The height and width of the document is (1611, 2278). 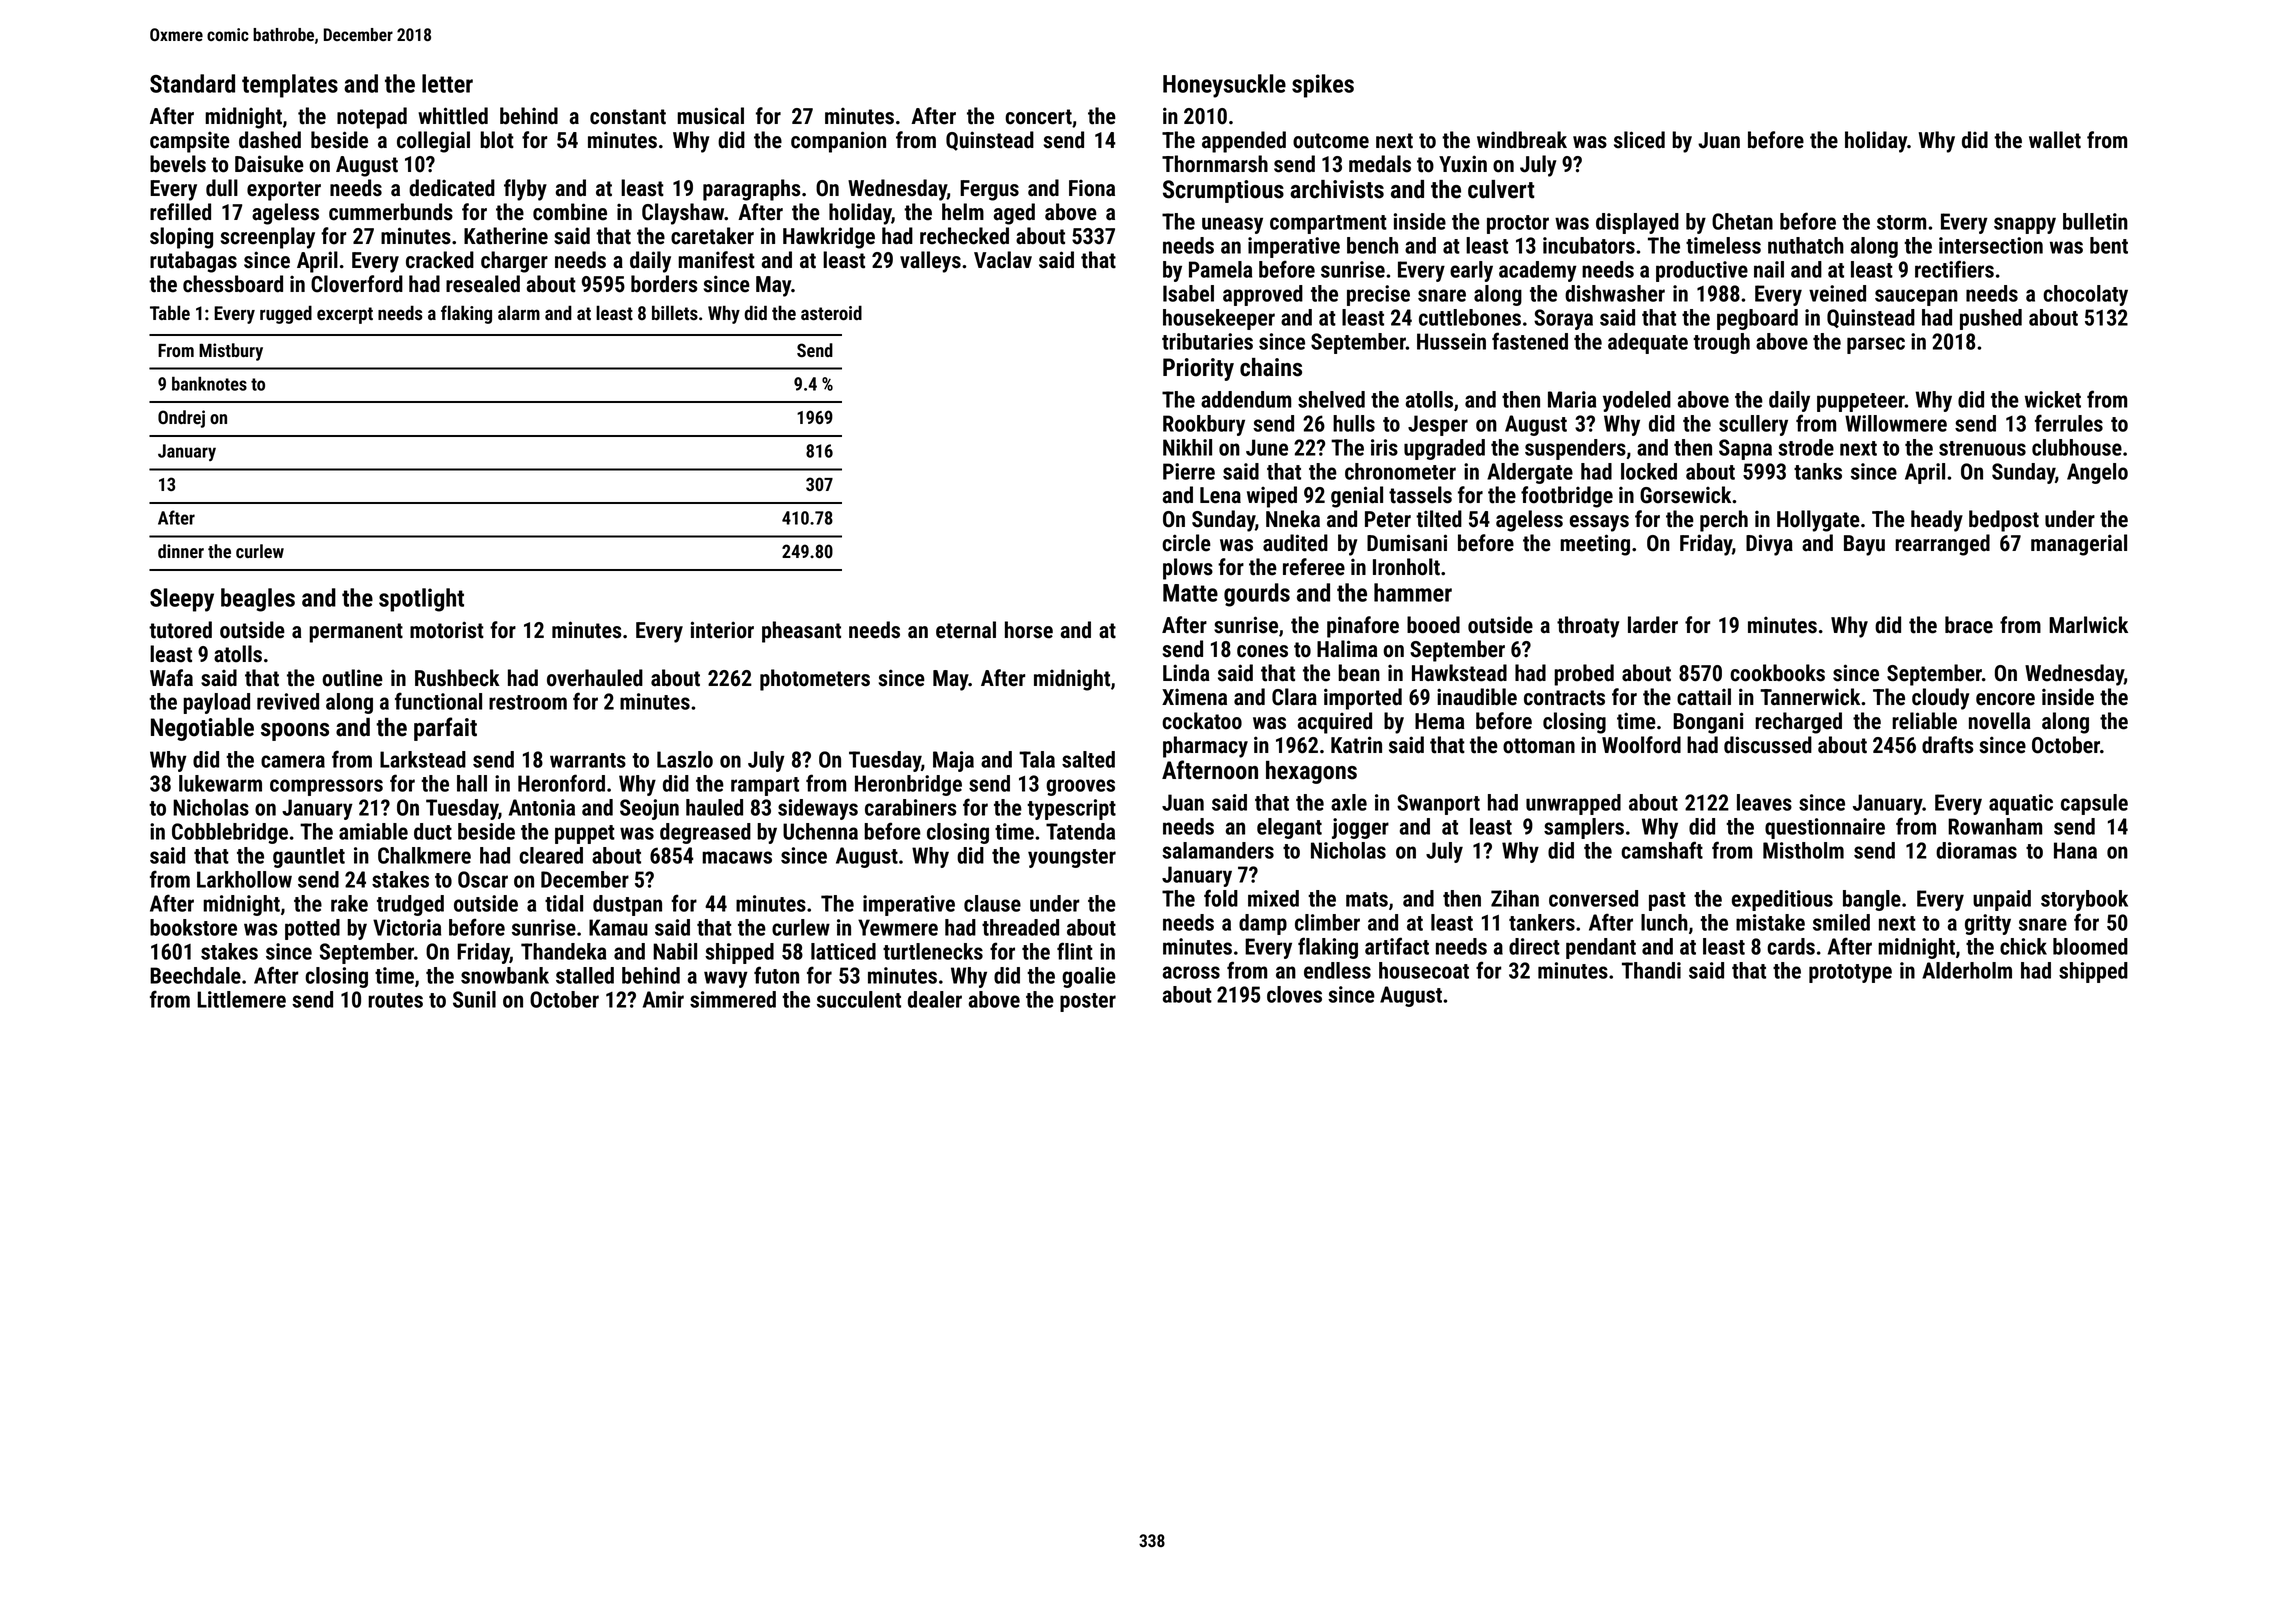 What do you see at coordinates (838, 142) in the document?
I see `companion` at bounding box center [838, 142].
